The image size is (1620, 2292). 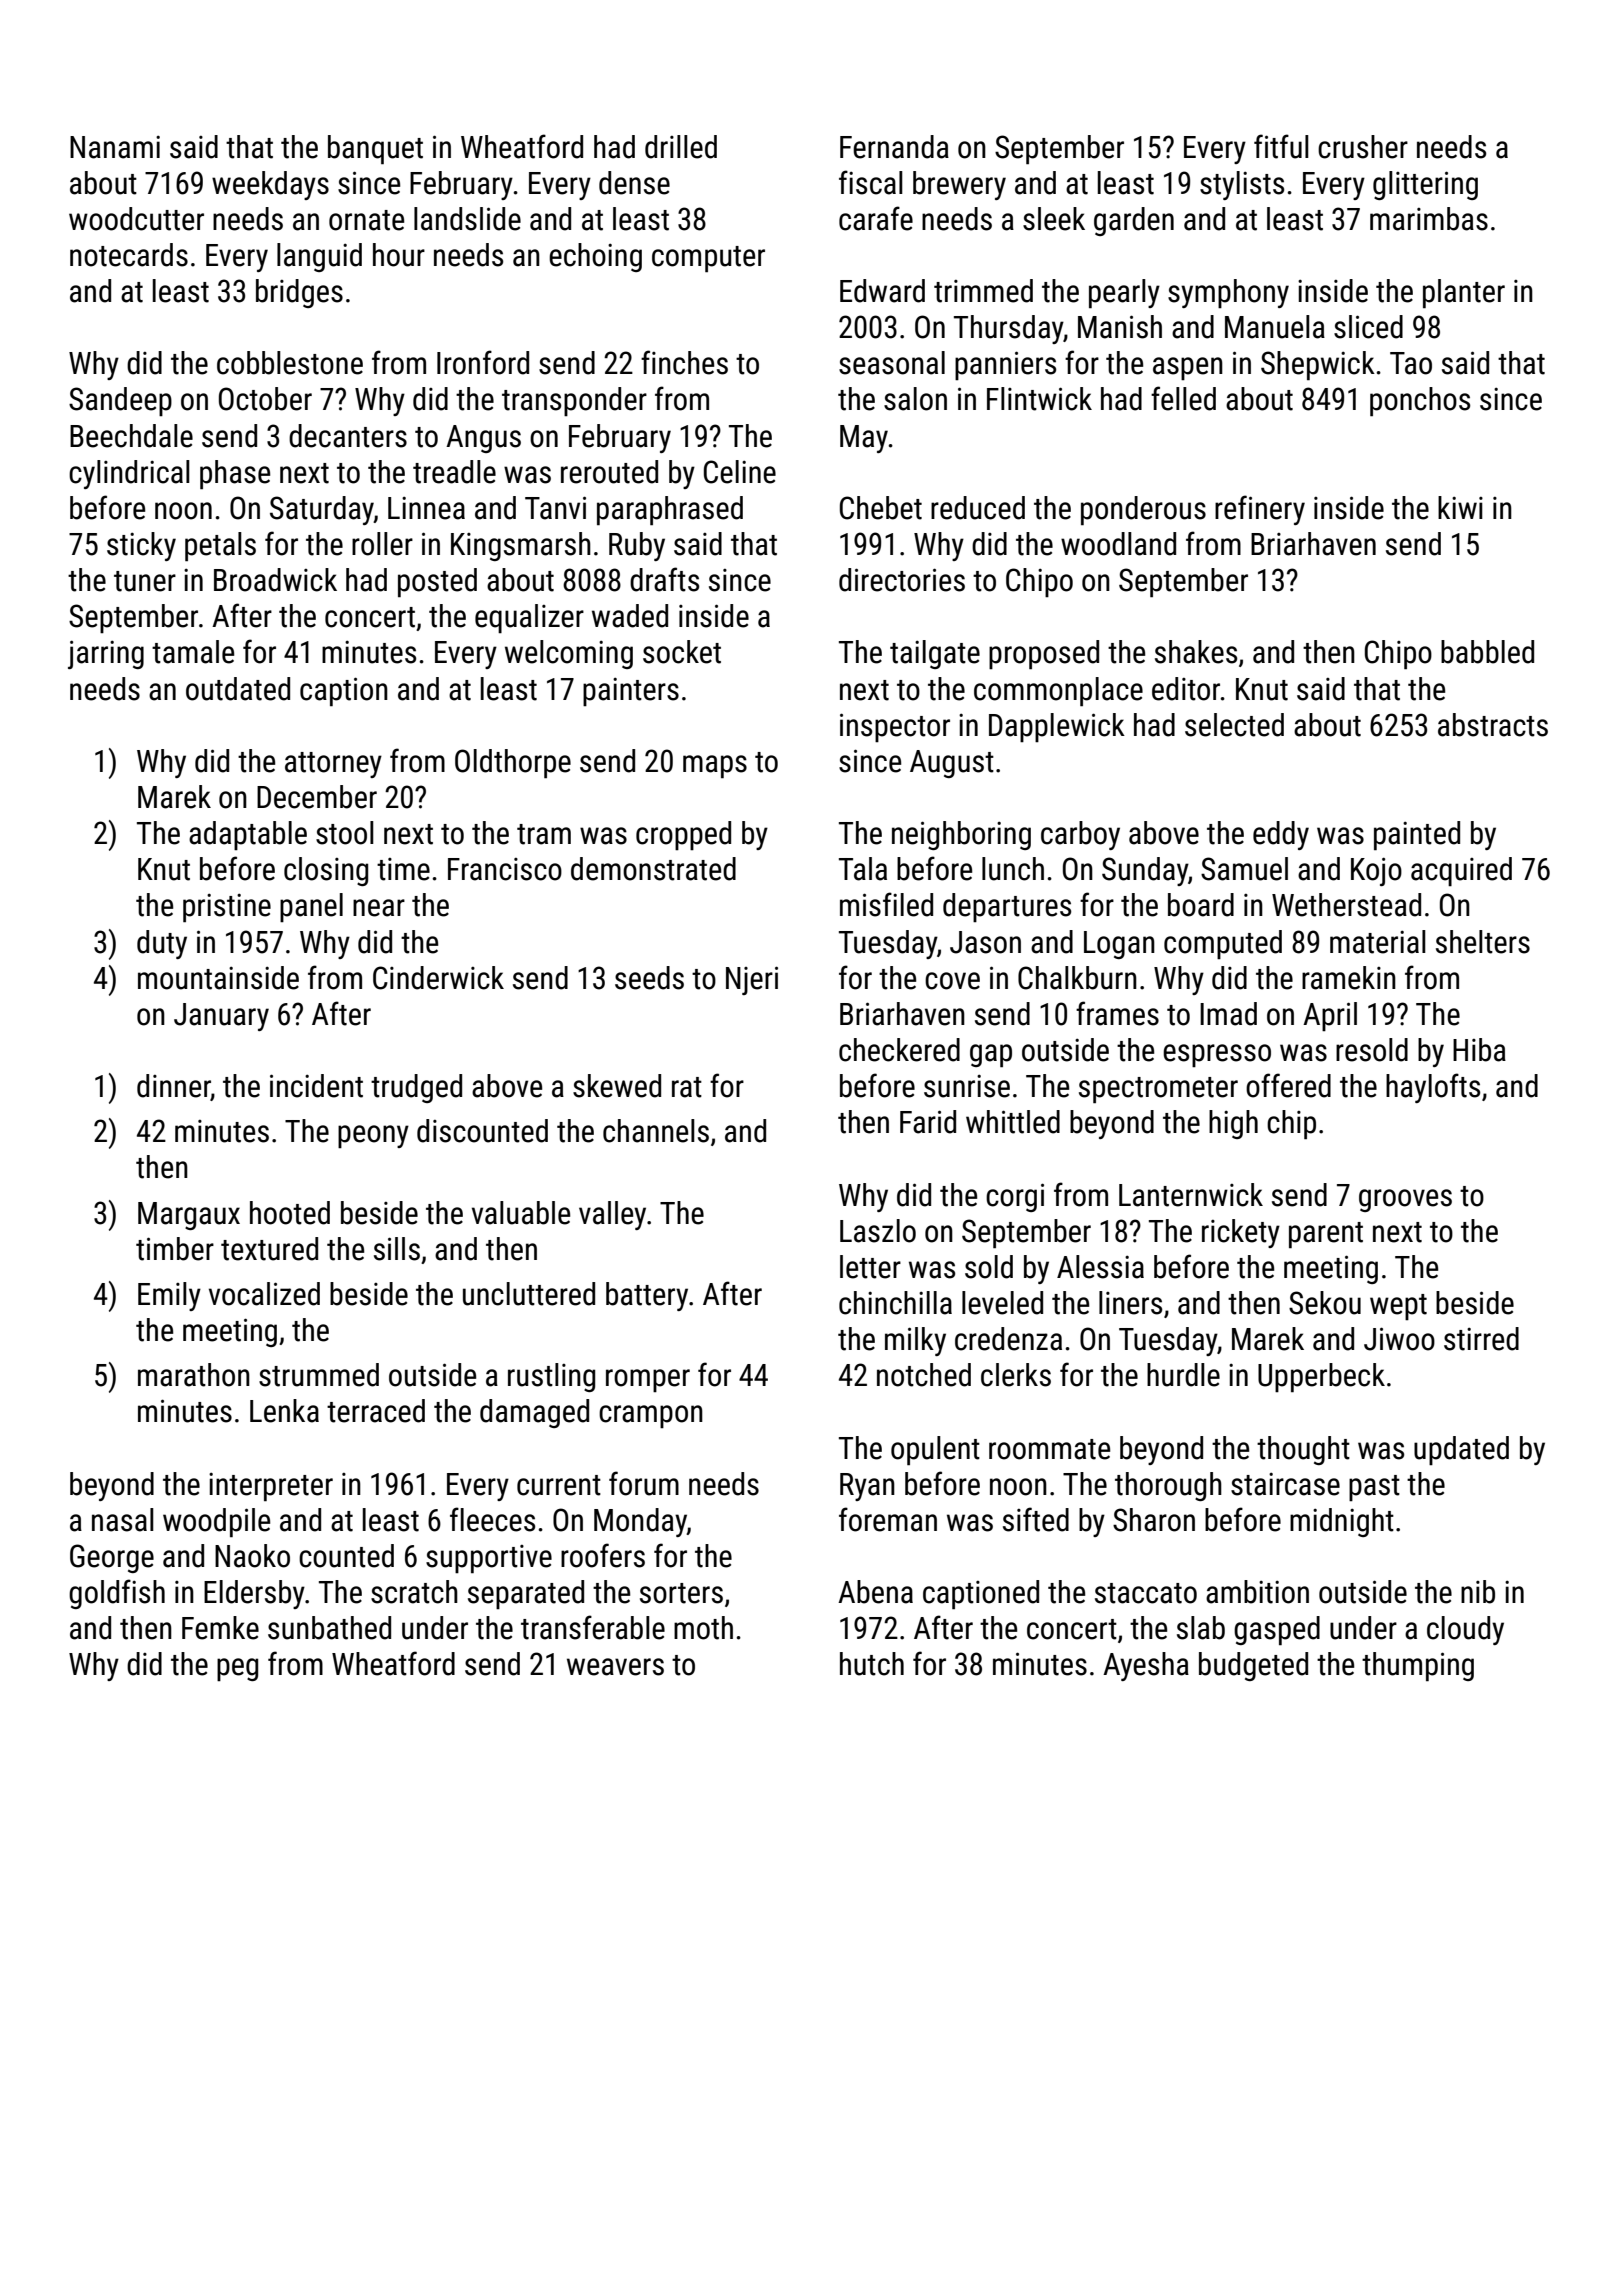 I want to click on socket, so click(x=682, y=652).
